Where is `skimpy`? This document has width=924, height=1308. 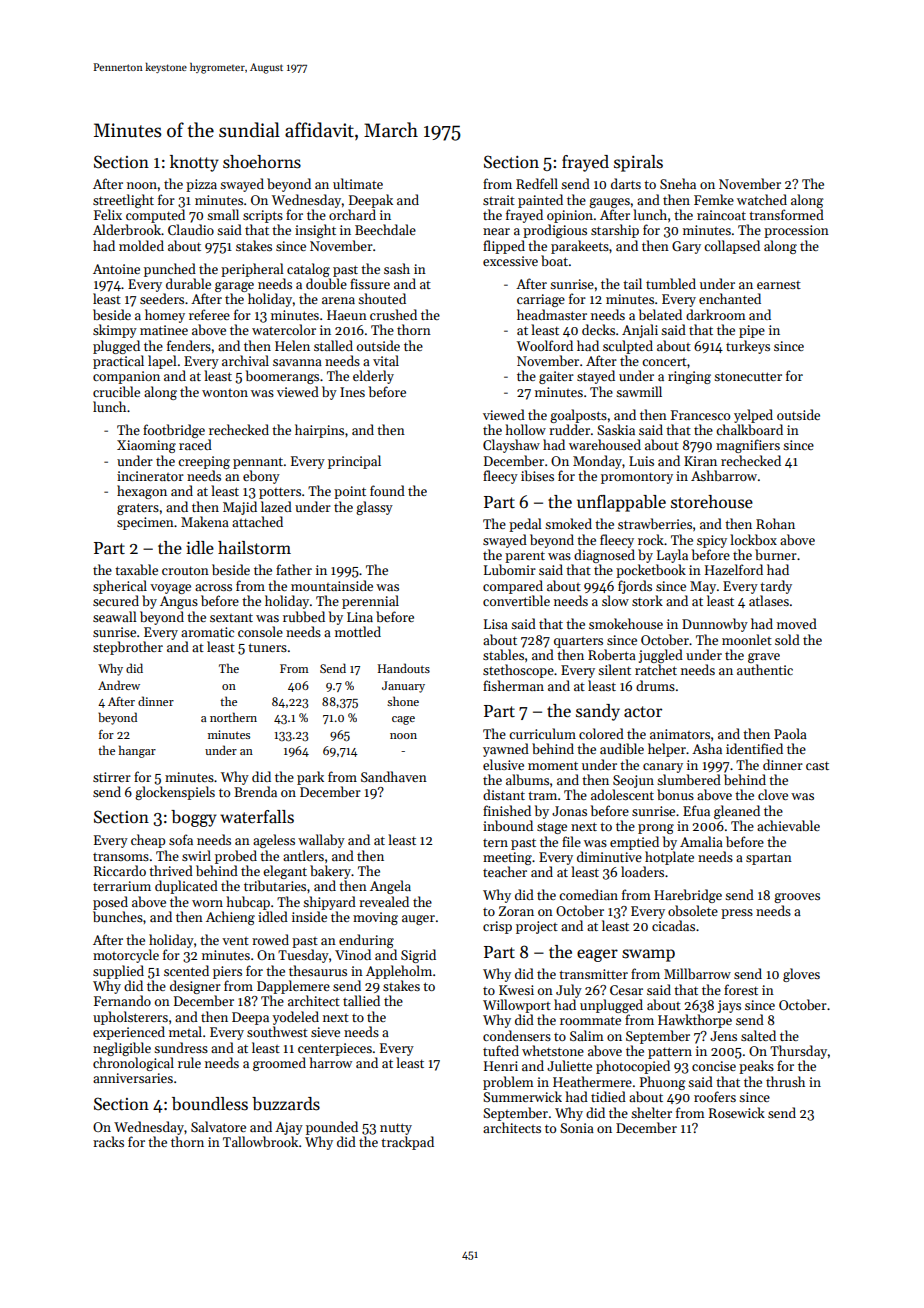 skimpy is located at coordinates (115, 331).
